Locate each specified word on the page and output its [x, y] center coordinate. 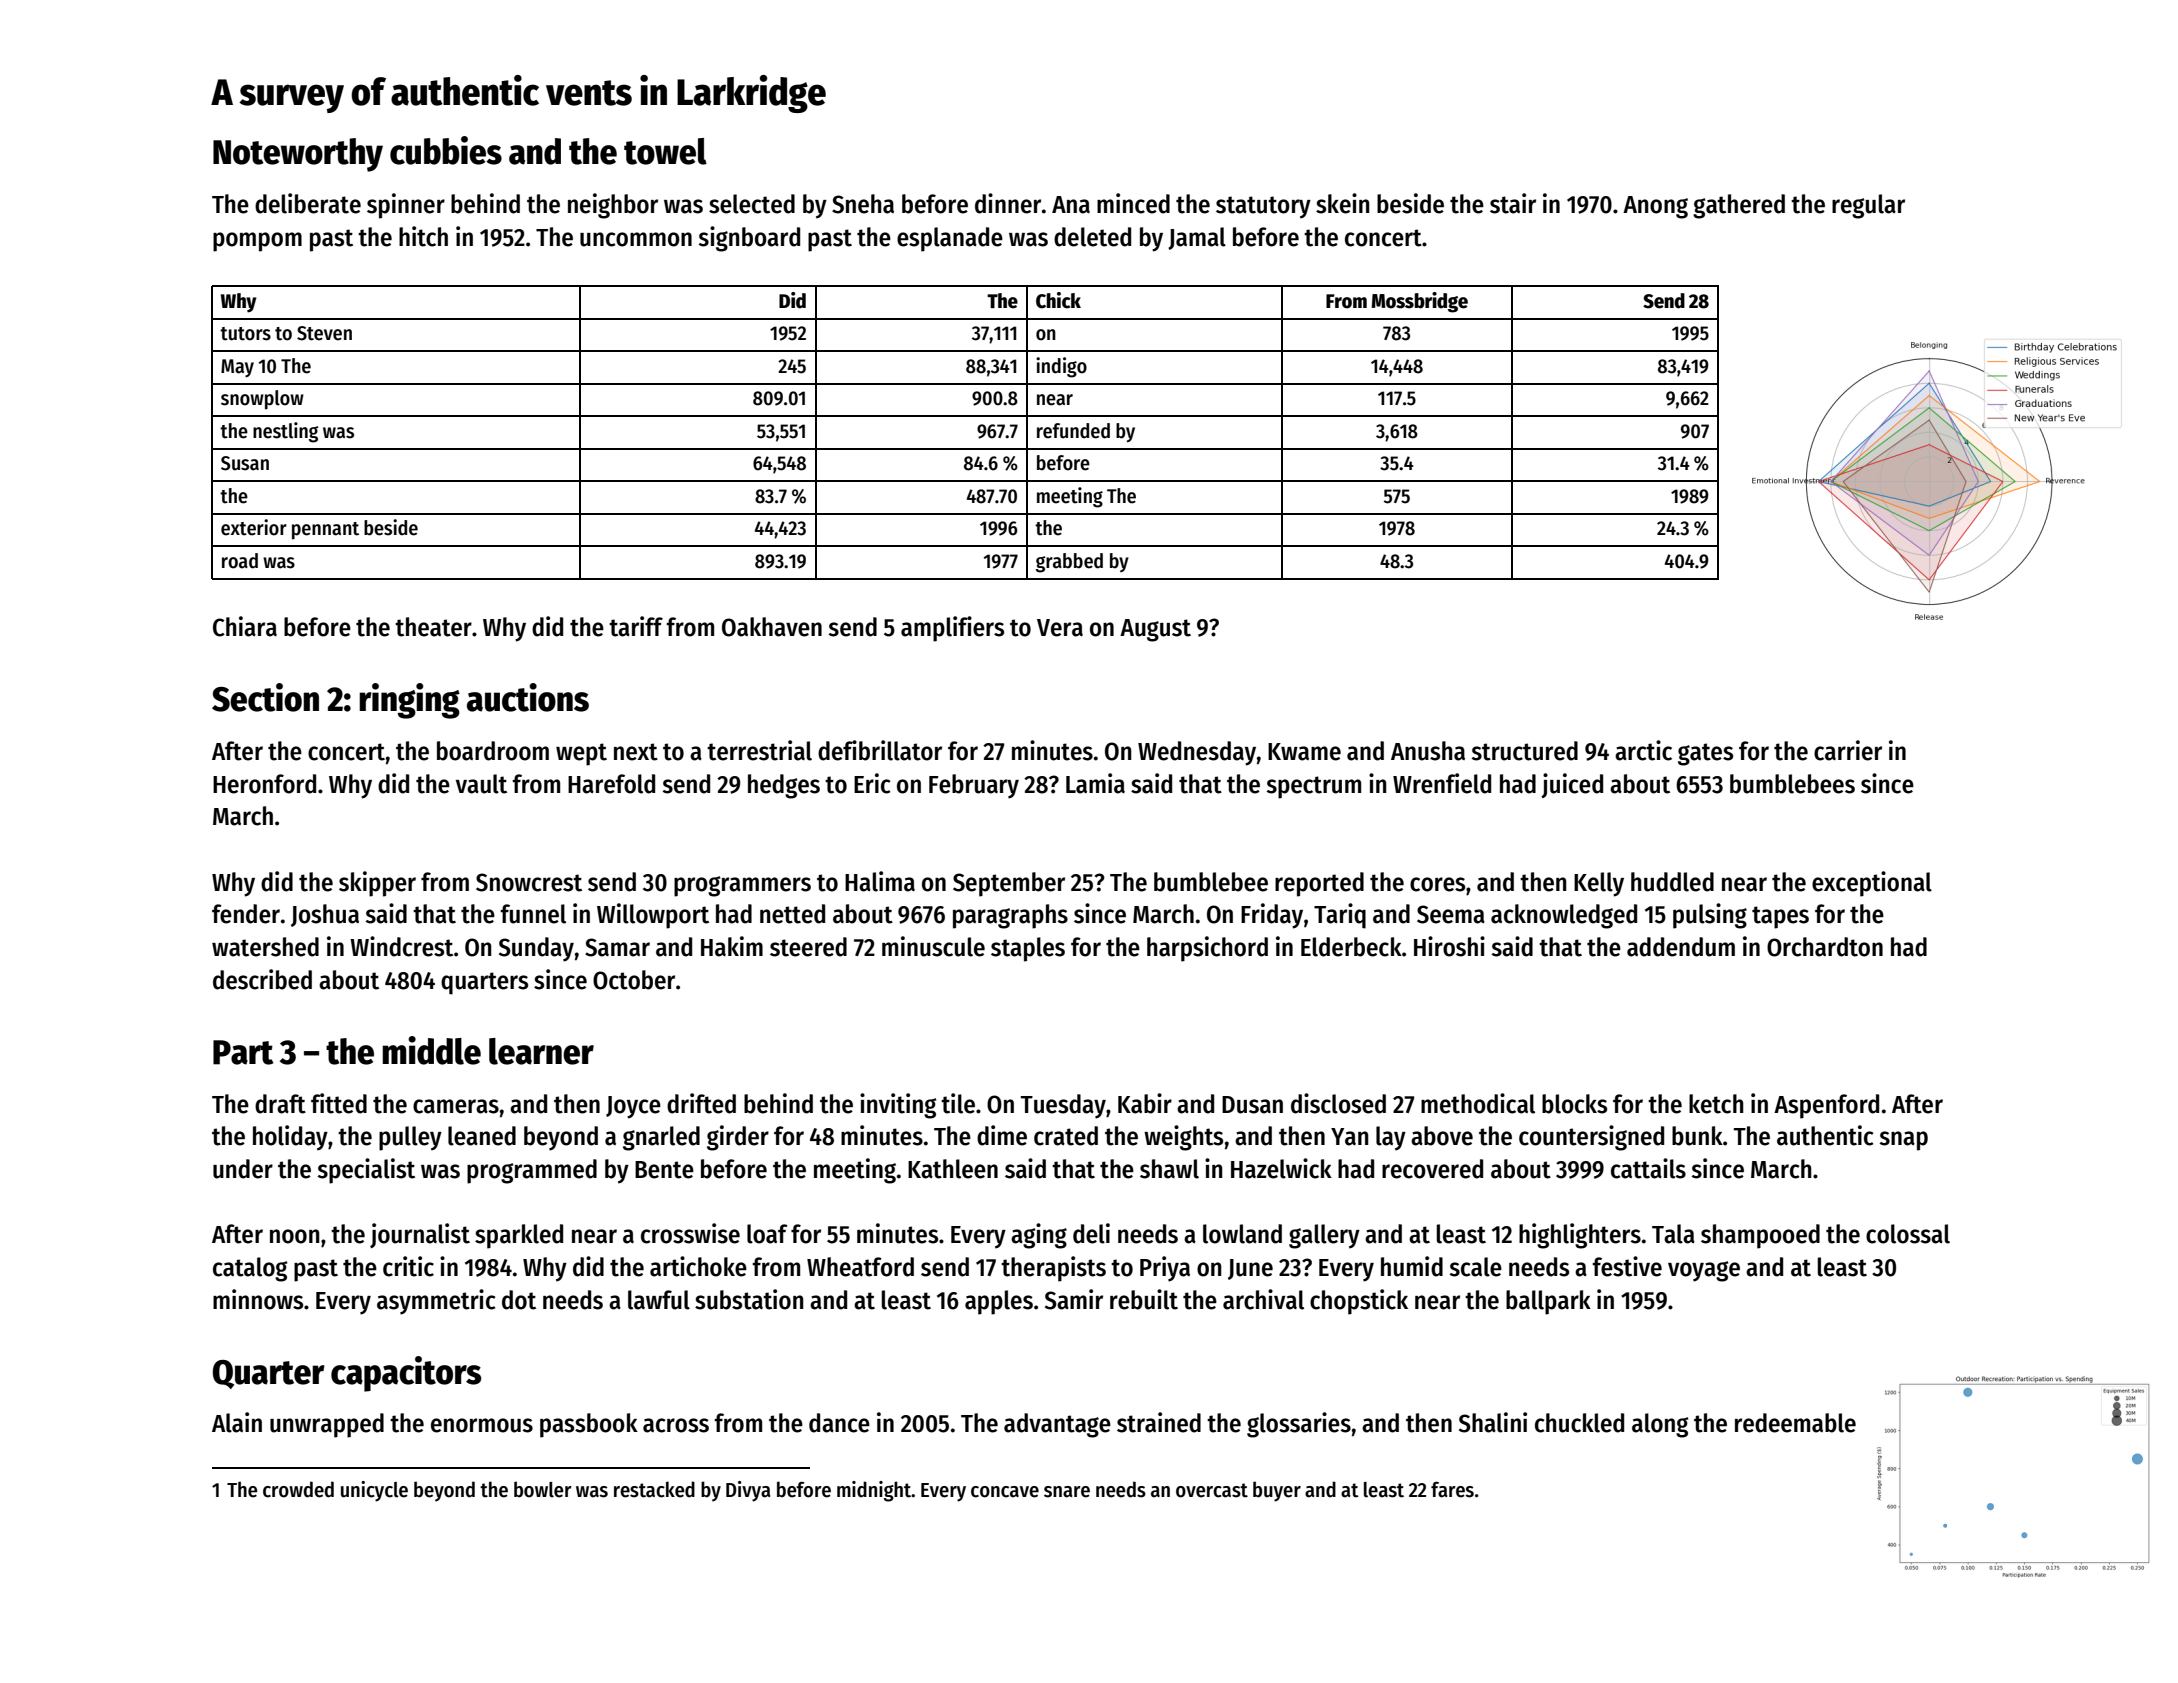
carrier [1848, 750]
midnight [874, 1491]
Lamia [1095, 783]
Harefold [611, 784]
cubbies [446, 150]
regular [1868, 206]
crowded [298, 1489]
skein [1343, 203]
